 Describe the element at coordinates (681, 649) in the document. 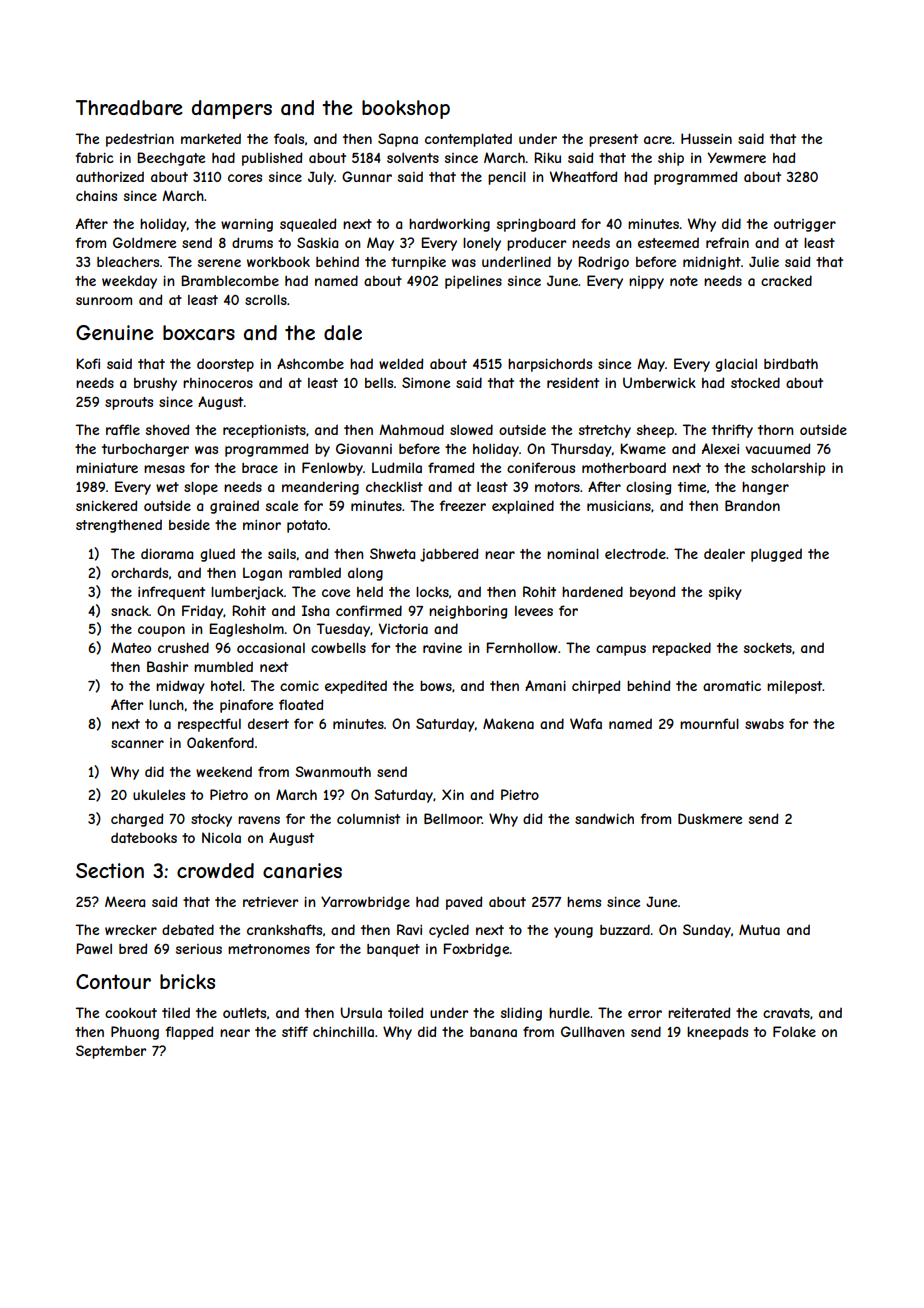

I see `repacked` at that location.
